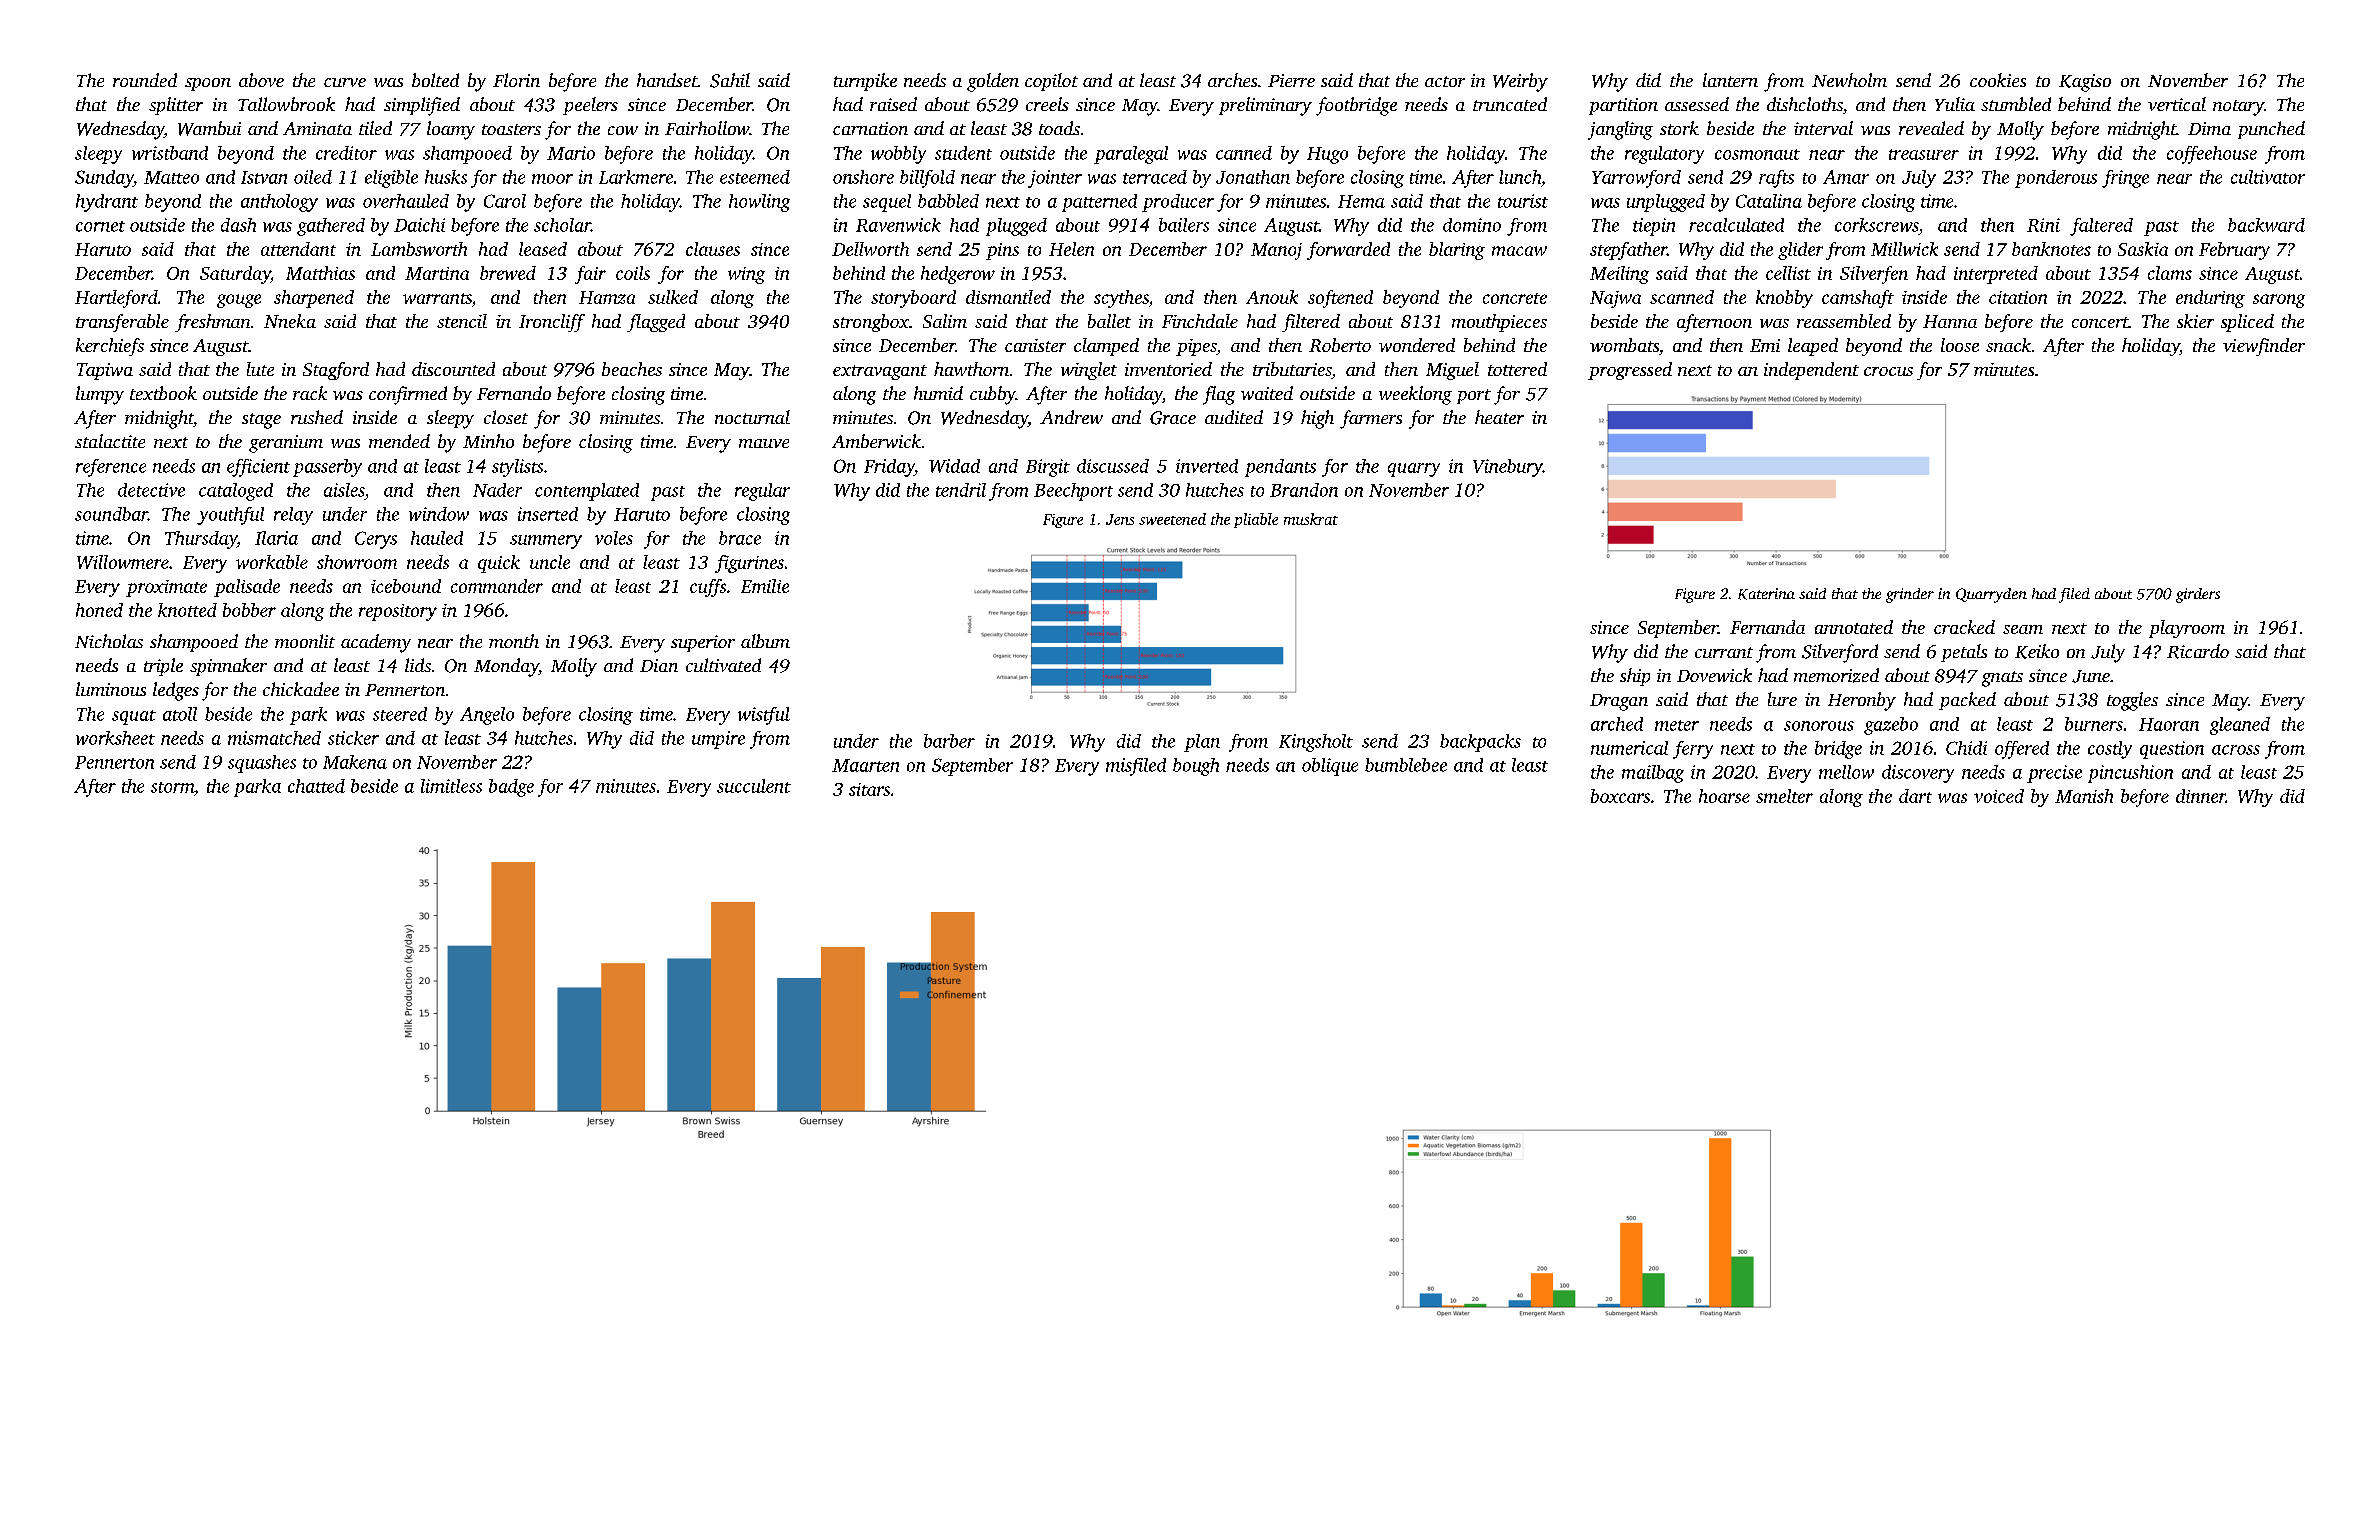 The width and height of the image is (2380, 1540). What do you see at coordinates (1445, 81) in the image?
I see `actor` at bounding box center [1445, 81].
